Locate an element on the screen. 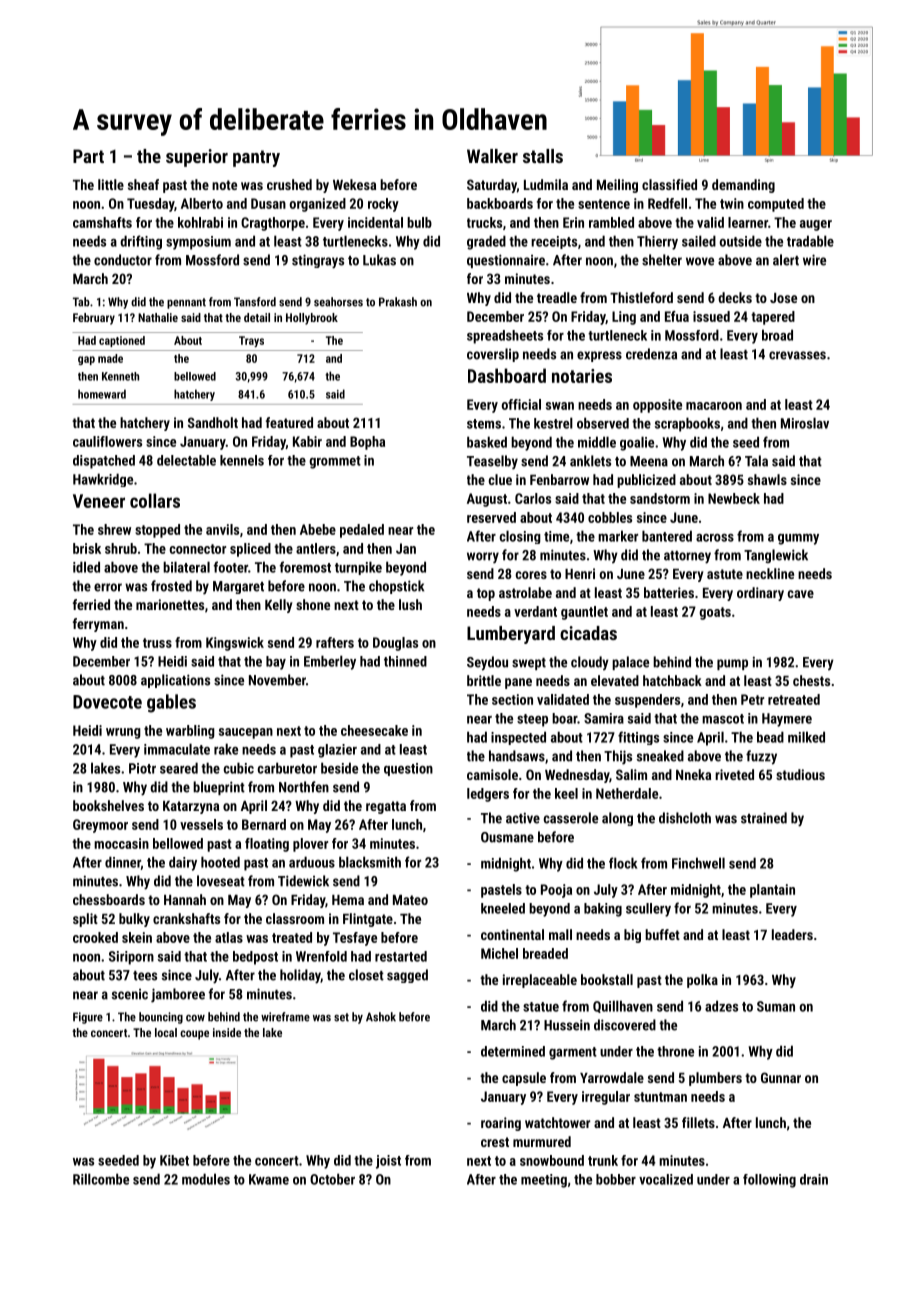  superior is located at coordinates (197, 158).
